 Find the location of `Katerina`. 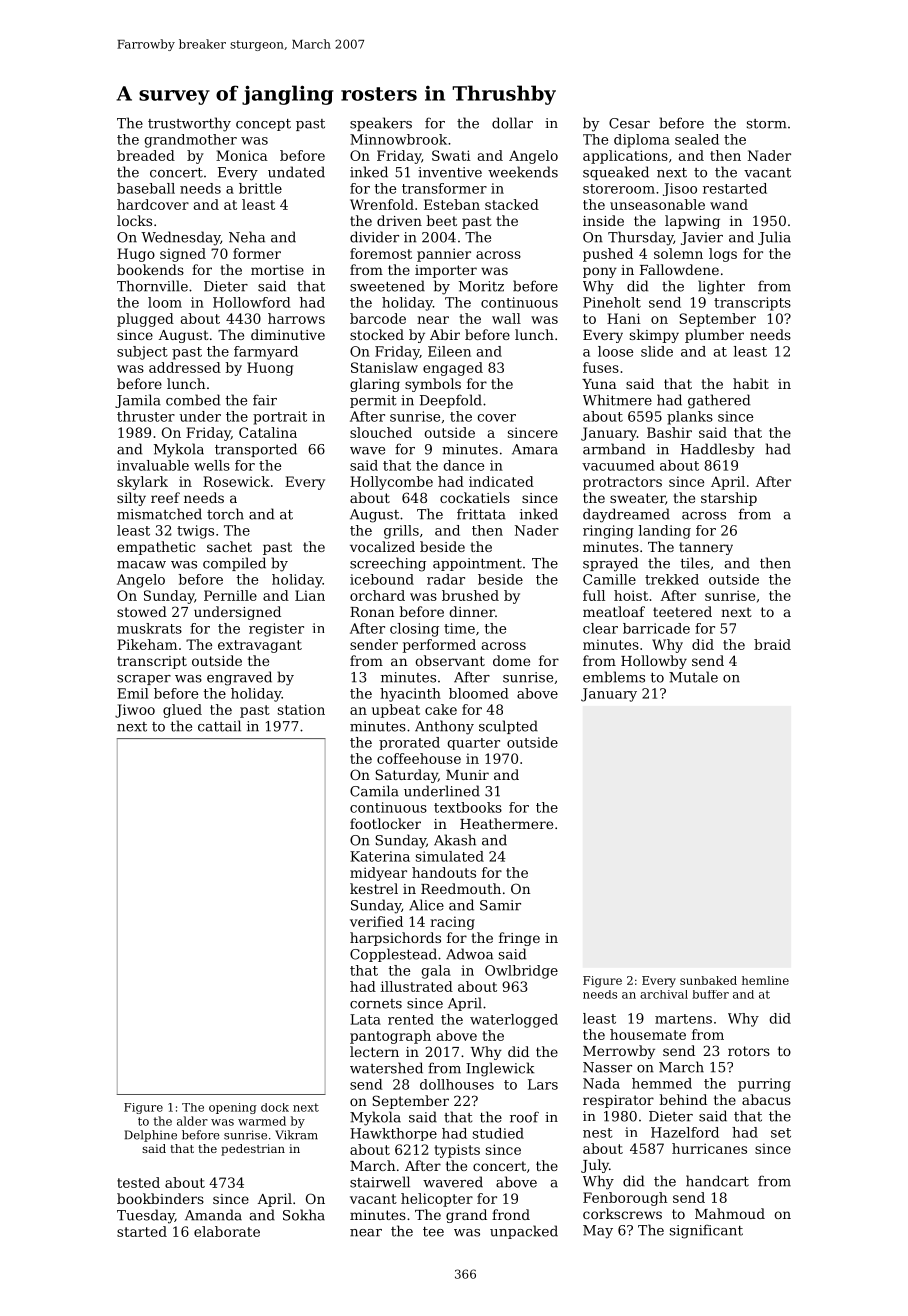

Katerina is located at coordinates (380, 856).
